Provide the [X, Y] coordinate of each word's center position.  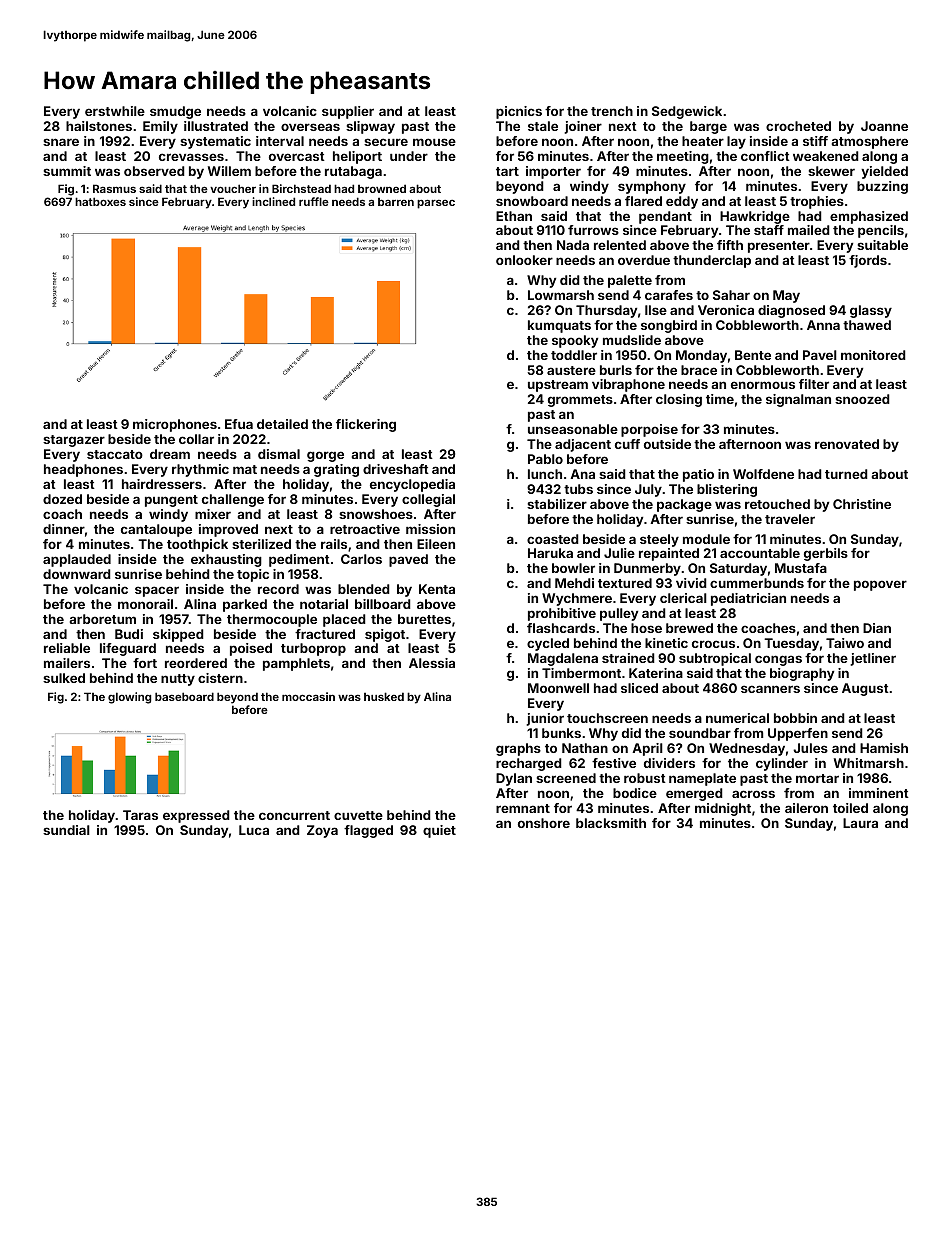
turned [846, 474]
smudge [175, 112]
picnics [519, 112]
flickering [366, 425]
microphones [175, 425]
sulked [64, 678]
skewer [831, 171]
